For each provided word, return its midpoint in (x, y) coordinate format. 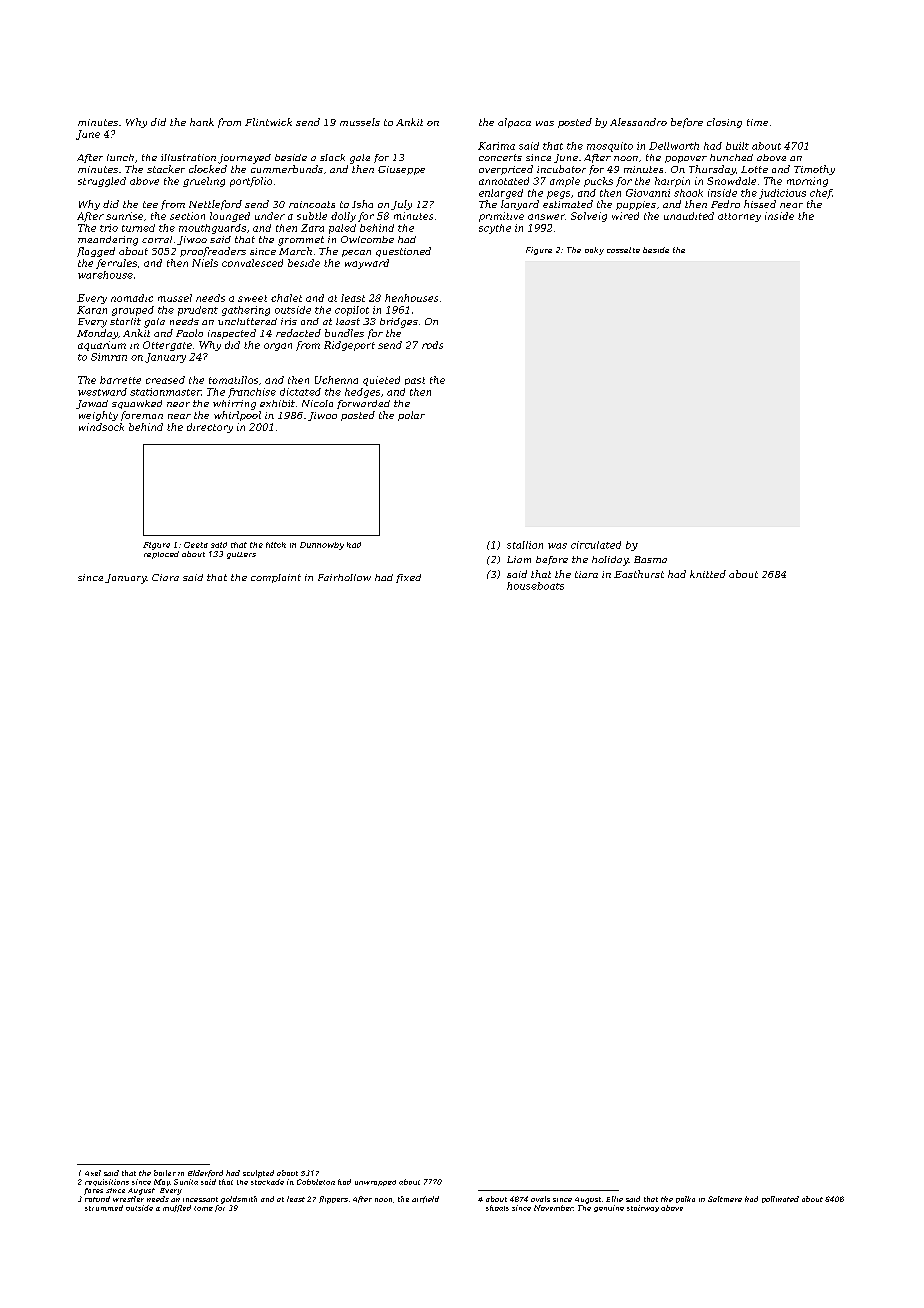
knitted (708, 574)
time (757, 122)
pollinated (780, 1199)
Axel (93, 1173)
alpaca (514, 123)
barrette (120, 380)
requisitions (107, 1182)
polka (685, 1199)
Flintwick (268, 122)
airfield (425, 1199)
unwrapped (375, 1183)
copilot (352, 311)
